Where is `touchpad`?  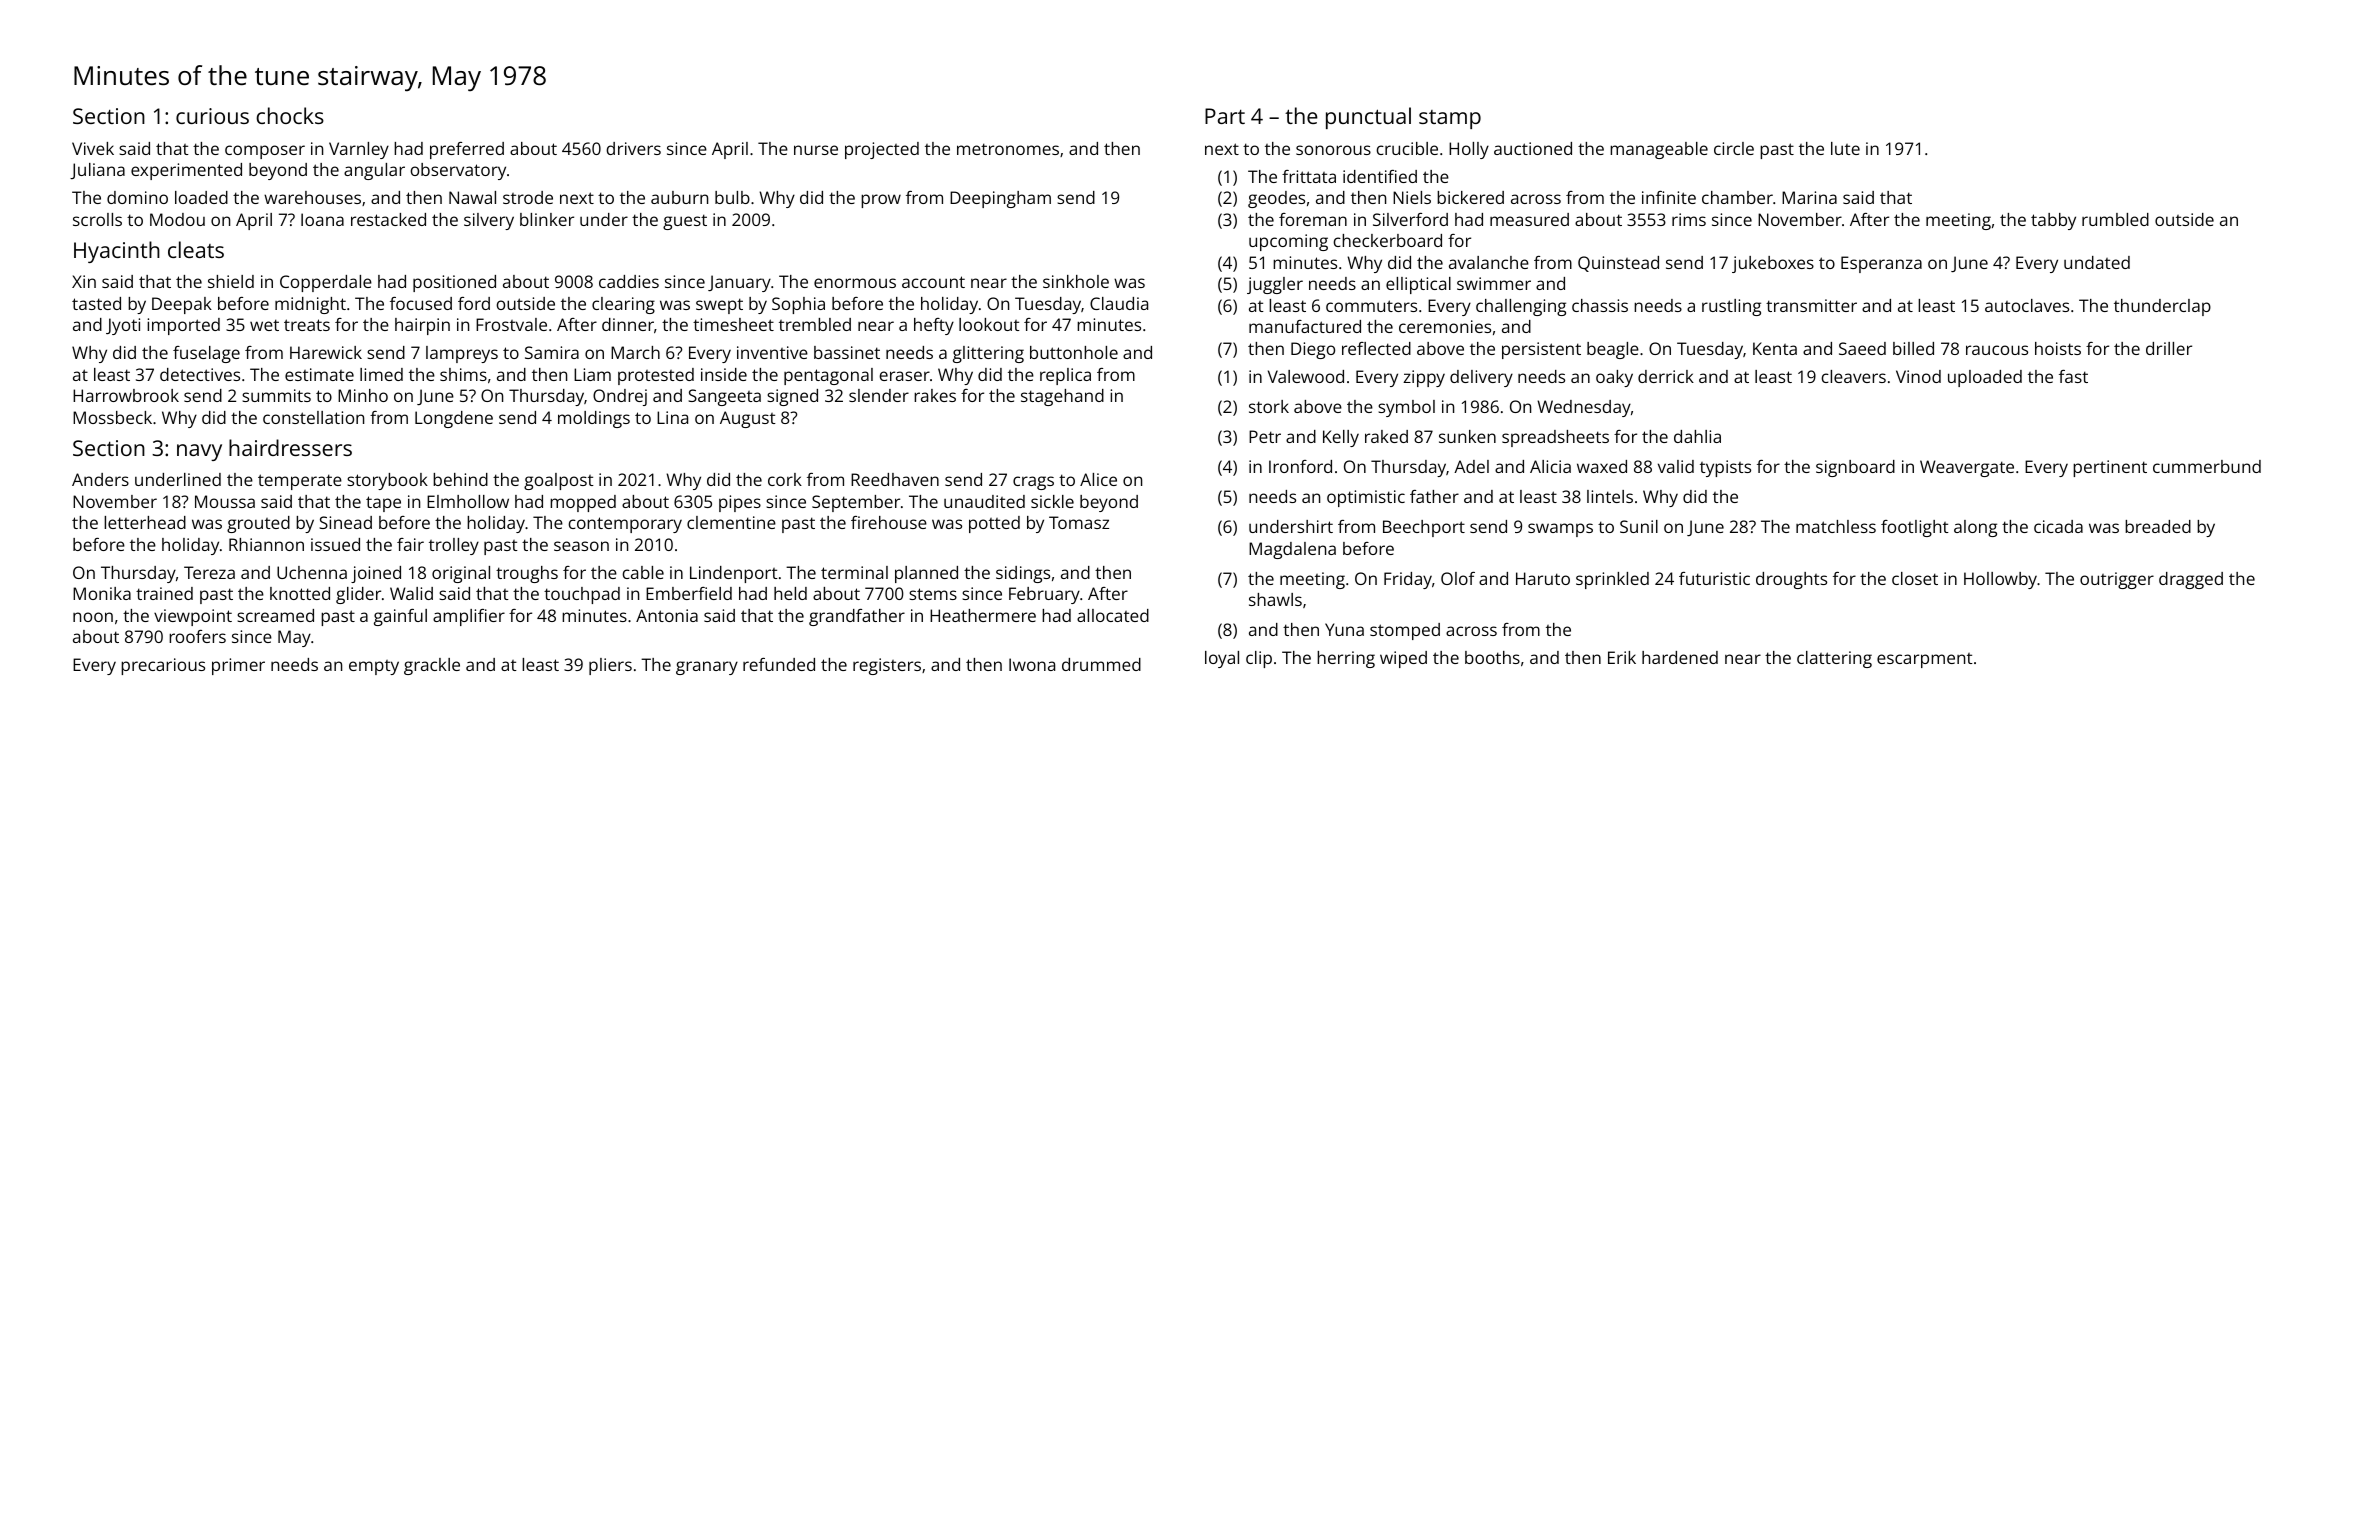 touchpad is located at coordinates (582, 595).
